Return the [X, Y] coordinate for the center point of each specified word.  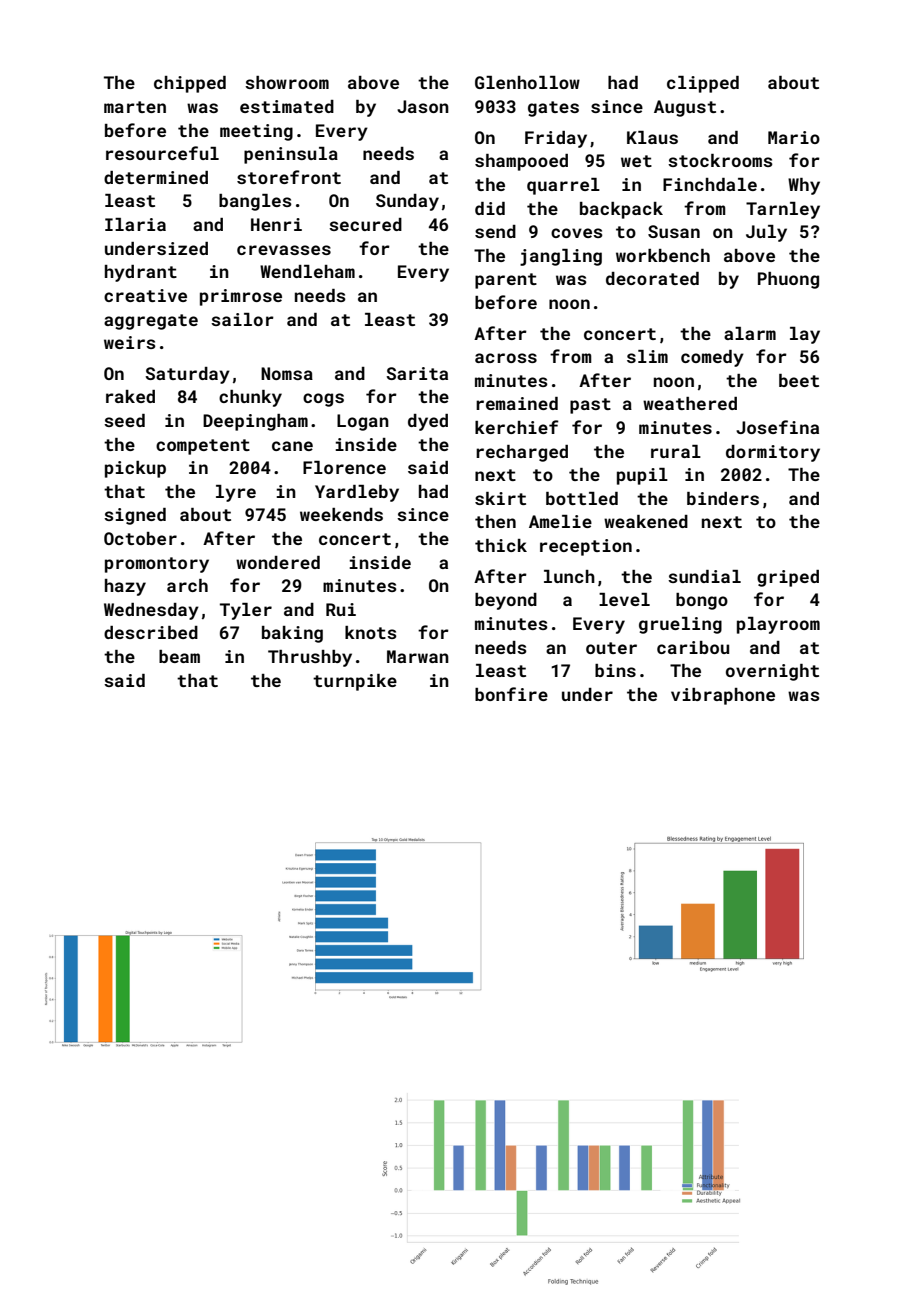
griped [788, 578]
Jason [423, 106]
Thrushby [310, 658]
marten [135, 107]
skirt [500, 498]
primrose [241, 297]
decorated [652, 278]
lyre [236, 493]
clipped [703, 84]
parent [506, 281]
